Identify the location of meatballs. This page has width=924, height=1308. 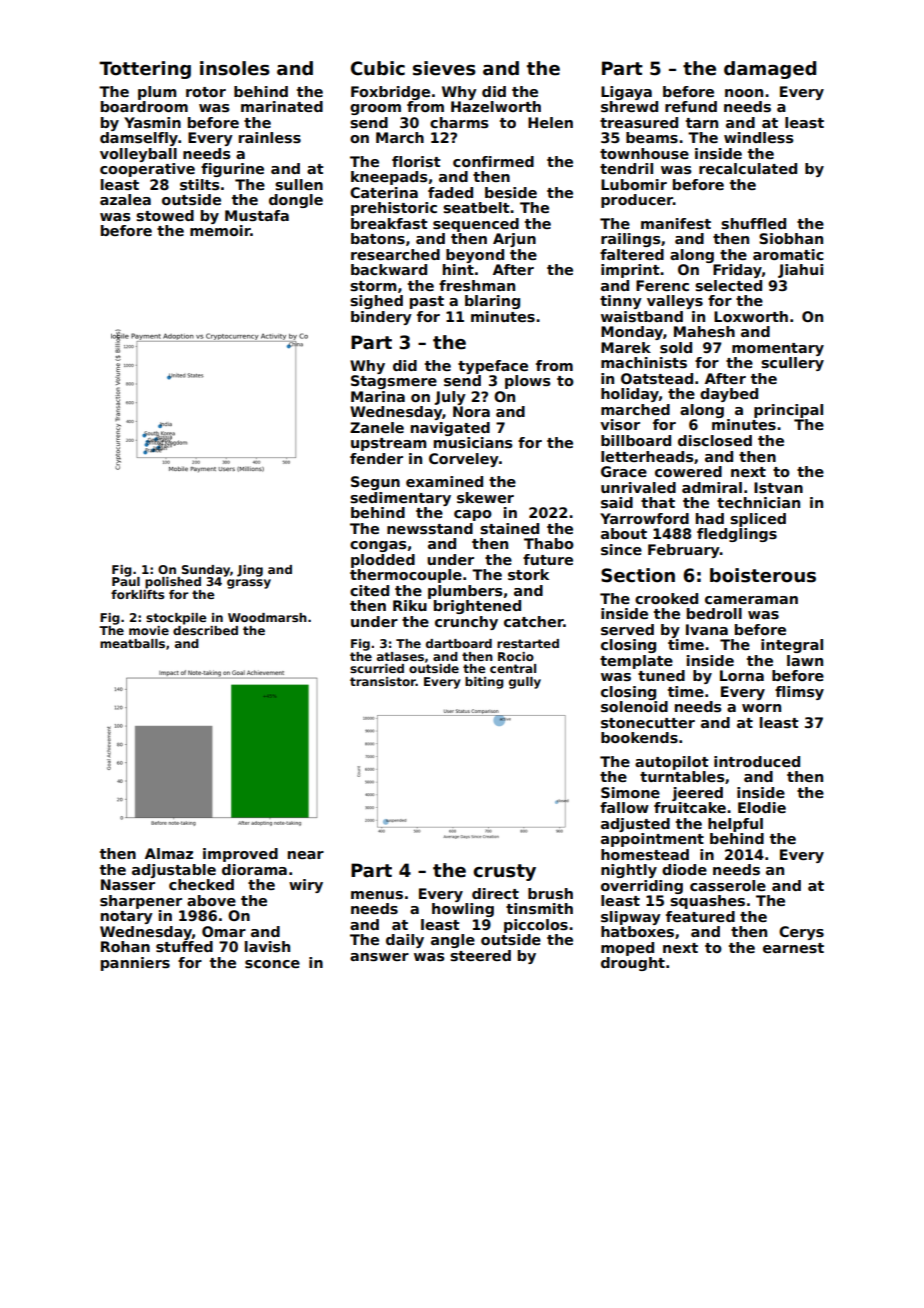
(132, 643).
